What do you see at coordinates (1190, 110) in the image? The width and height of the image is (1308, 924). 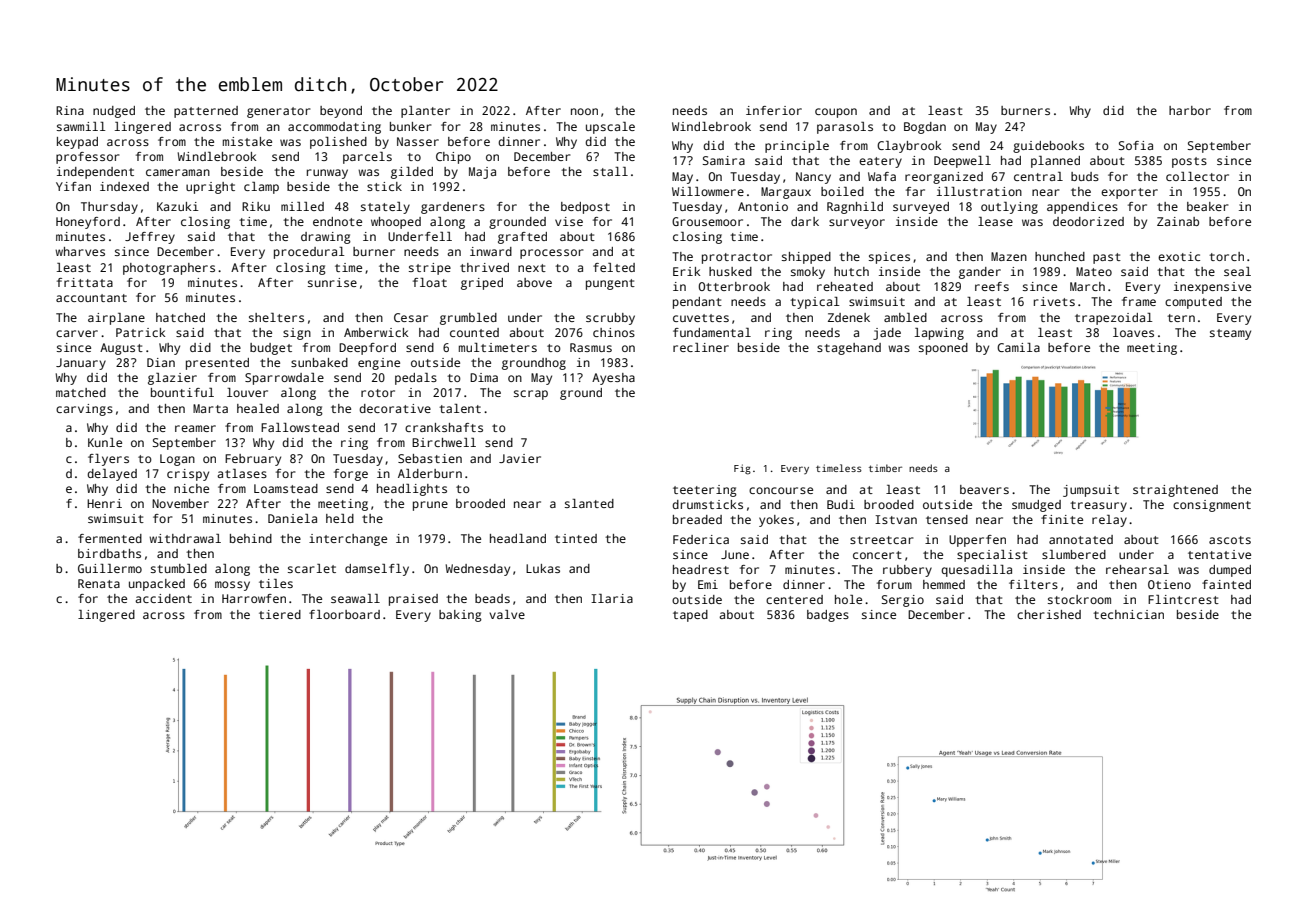 I see `harbor` at bounding box center [1190, 110].
